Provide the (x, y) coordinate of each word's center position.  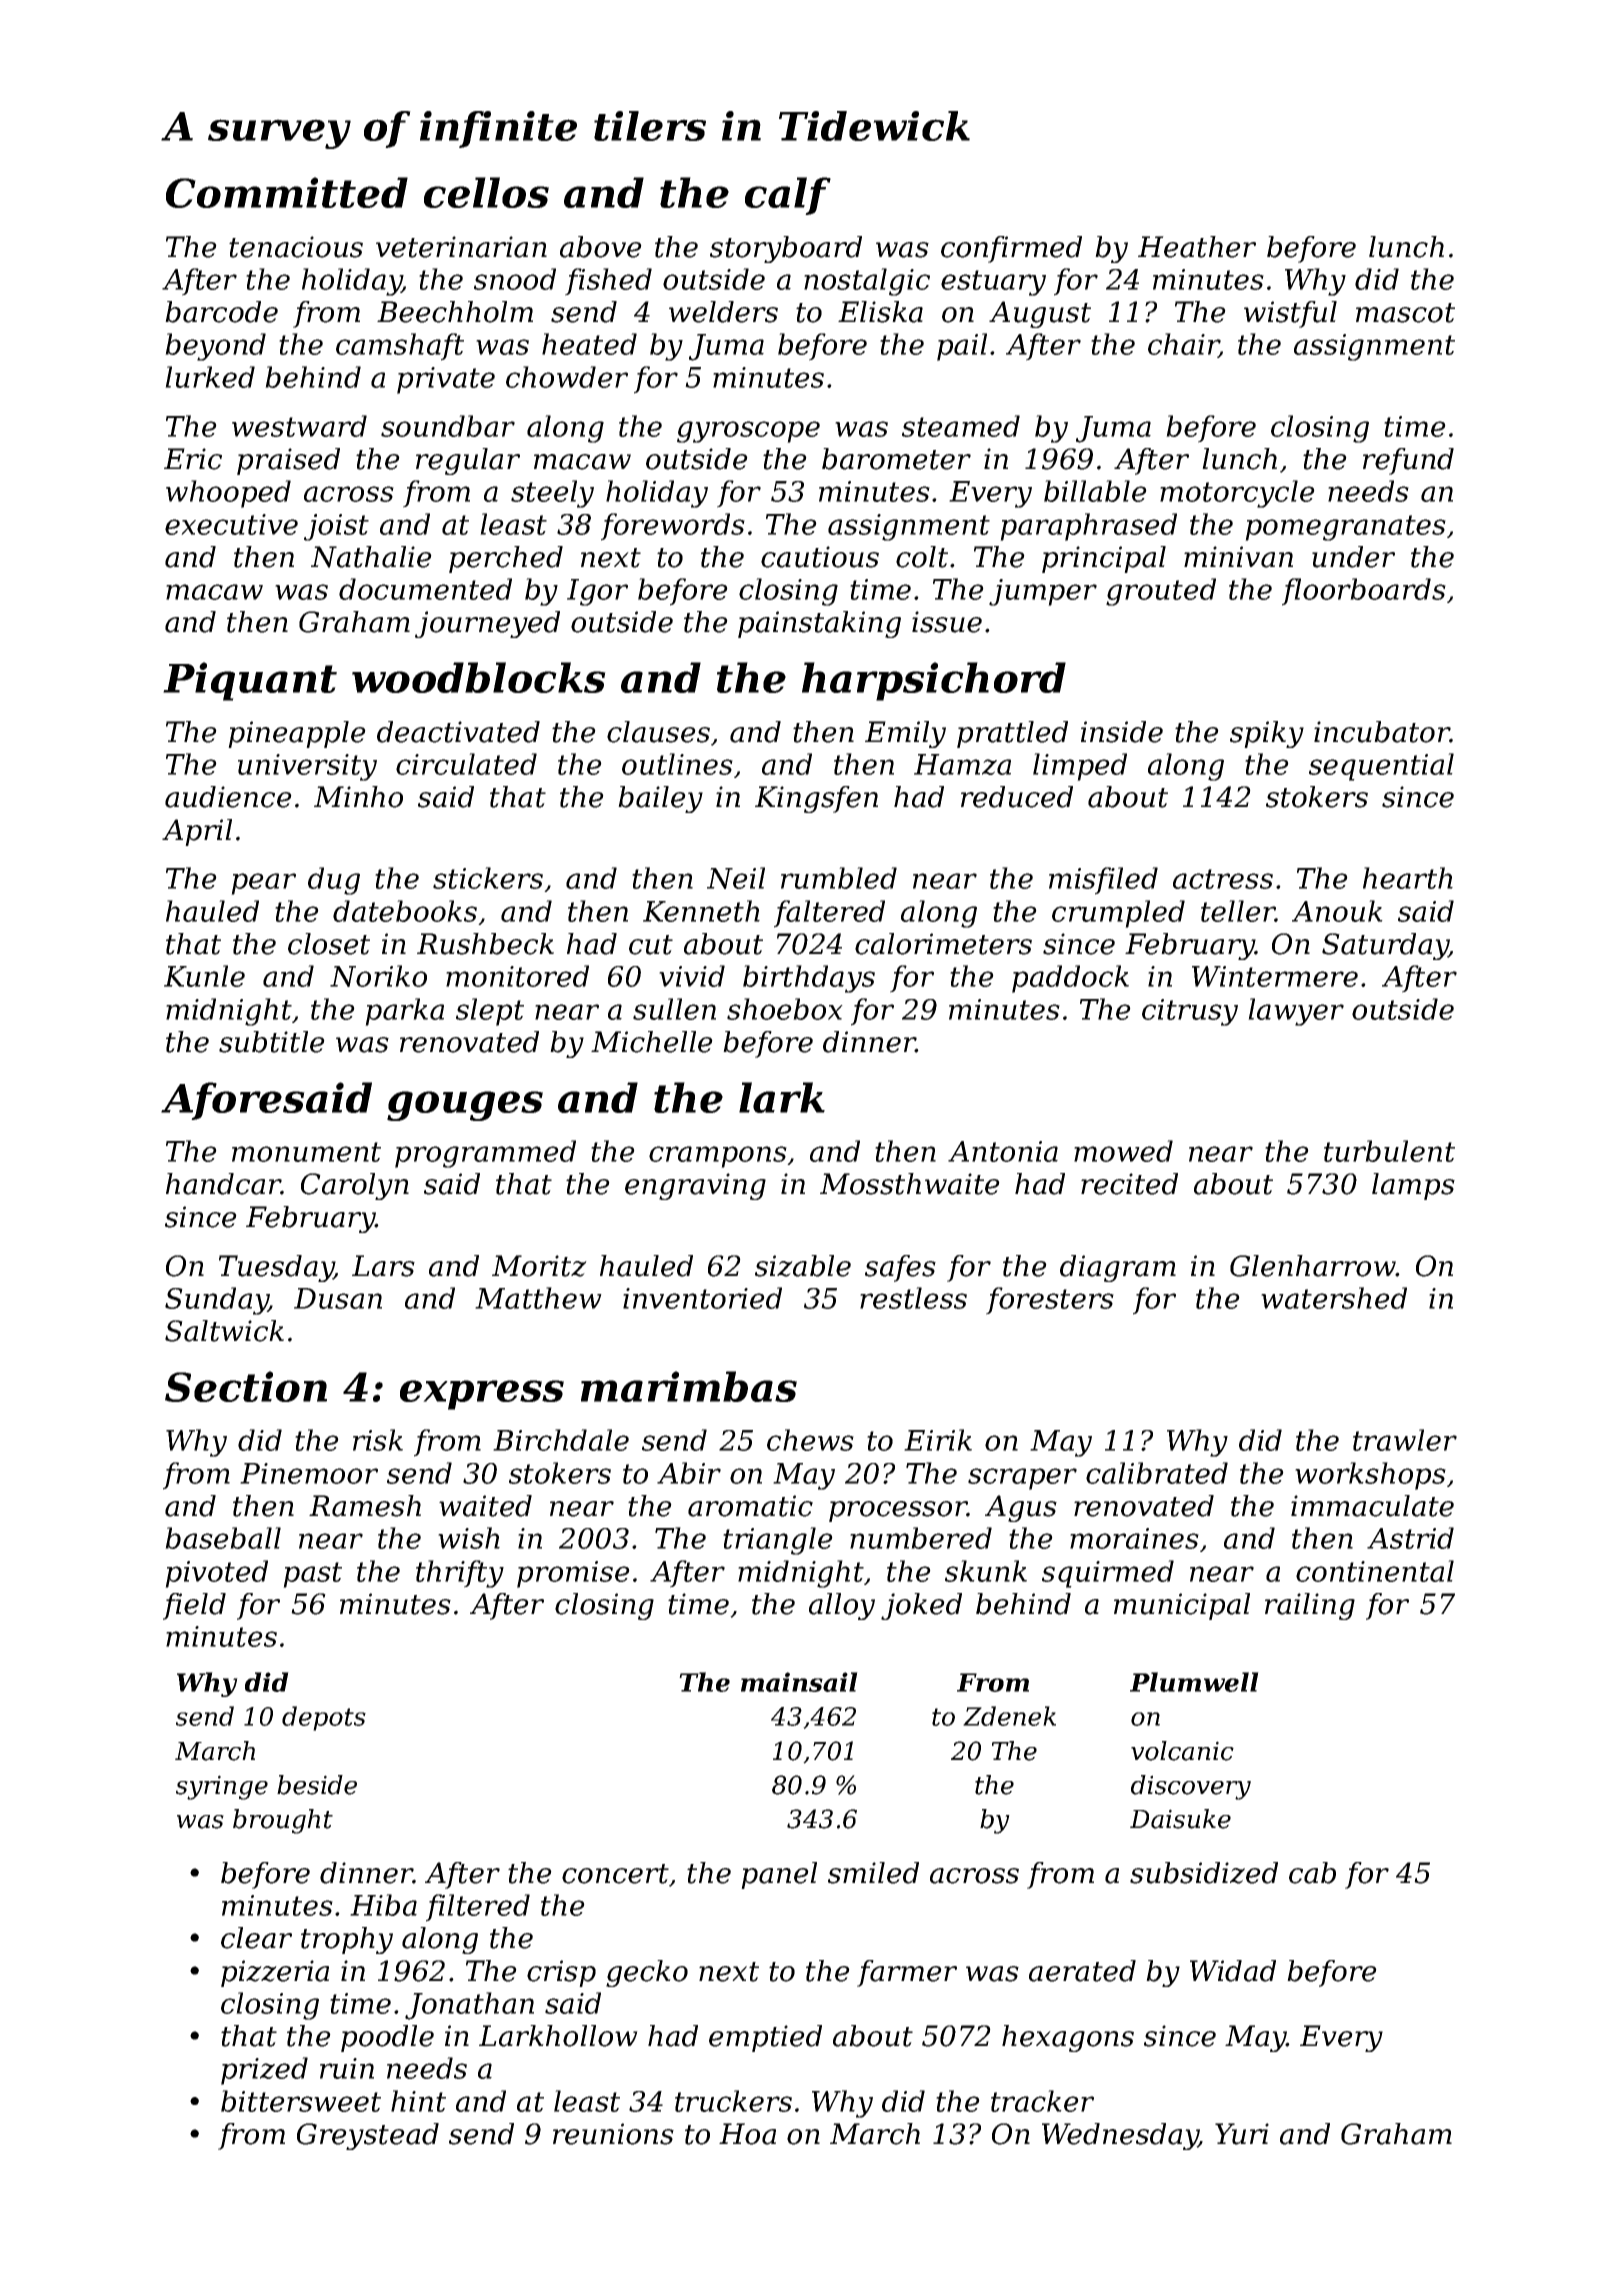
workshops (1370, 1476)
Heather (1197, 247)
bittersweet (301, 2101)
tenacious (296, 247)
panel (779, 1875)
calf (788, 196)
